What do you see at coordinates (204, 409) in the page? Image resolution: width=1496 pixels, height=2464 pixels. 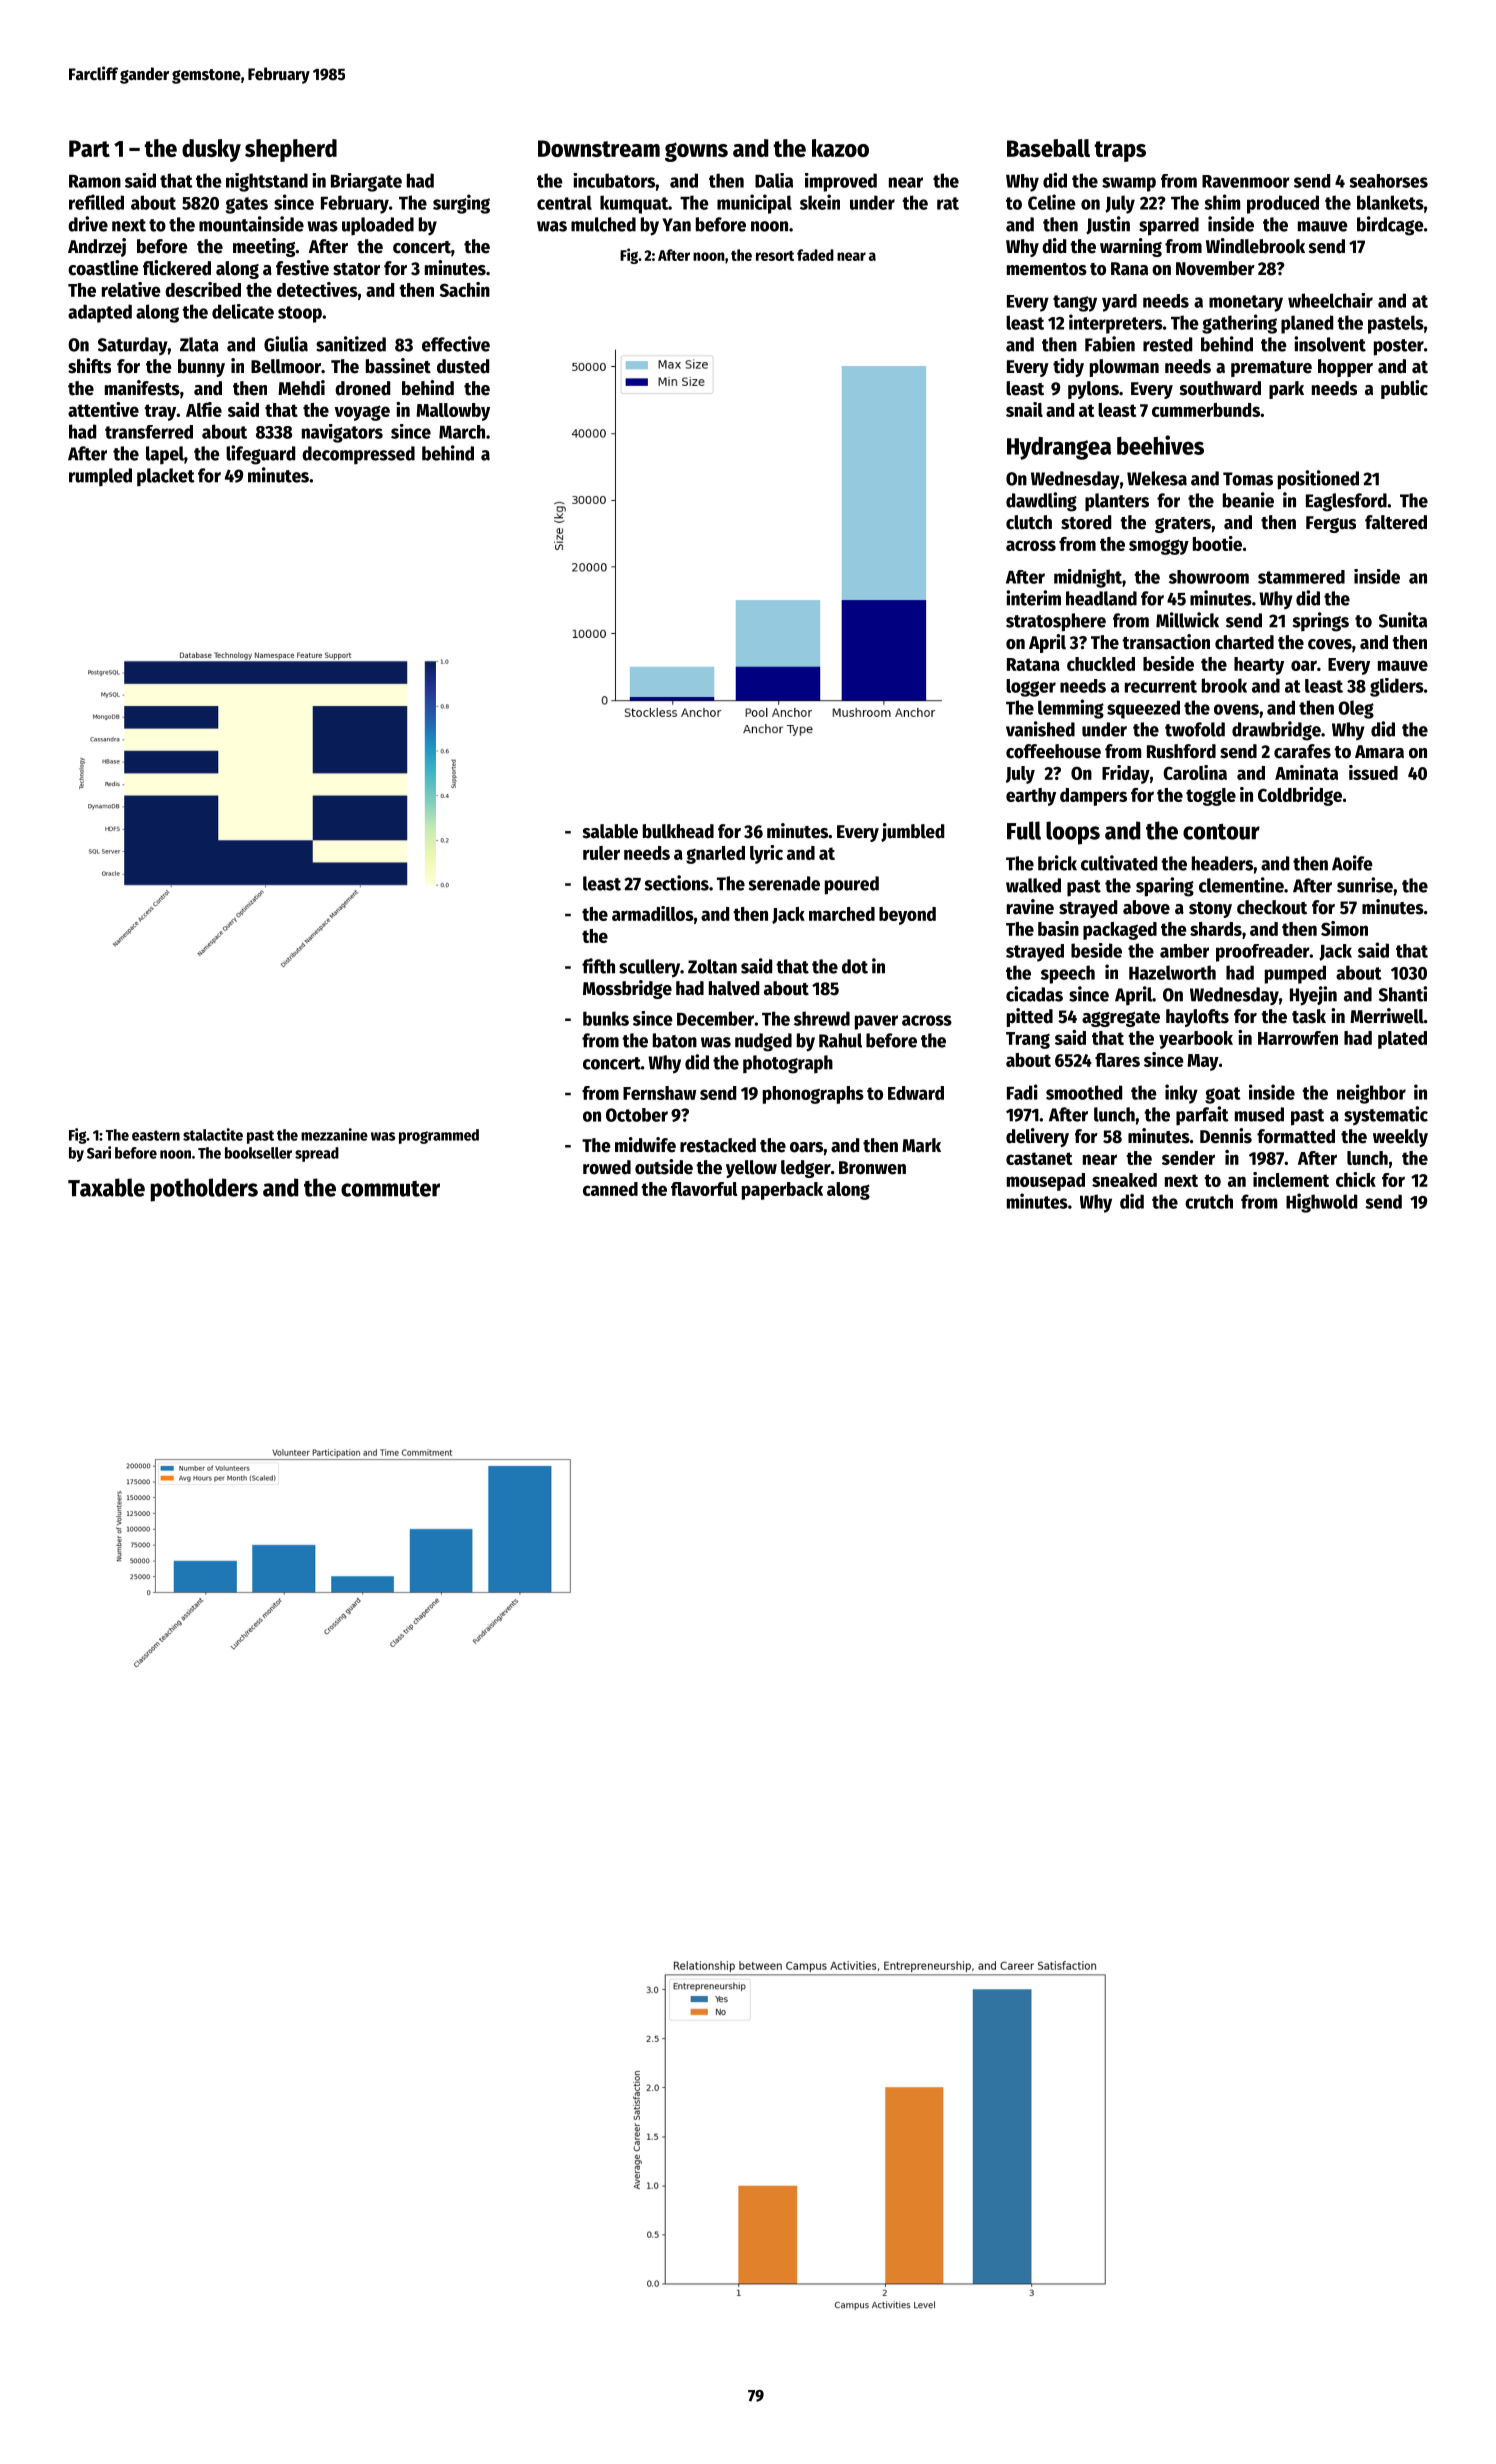 I see `Alfie` at bounding box center [204, 409].
